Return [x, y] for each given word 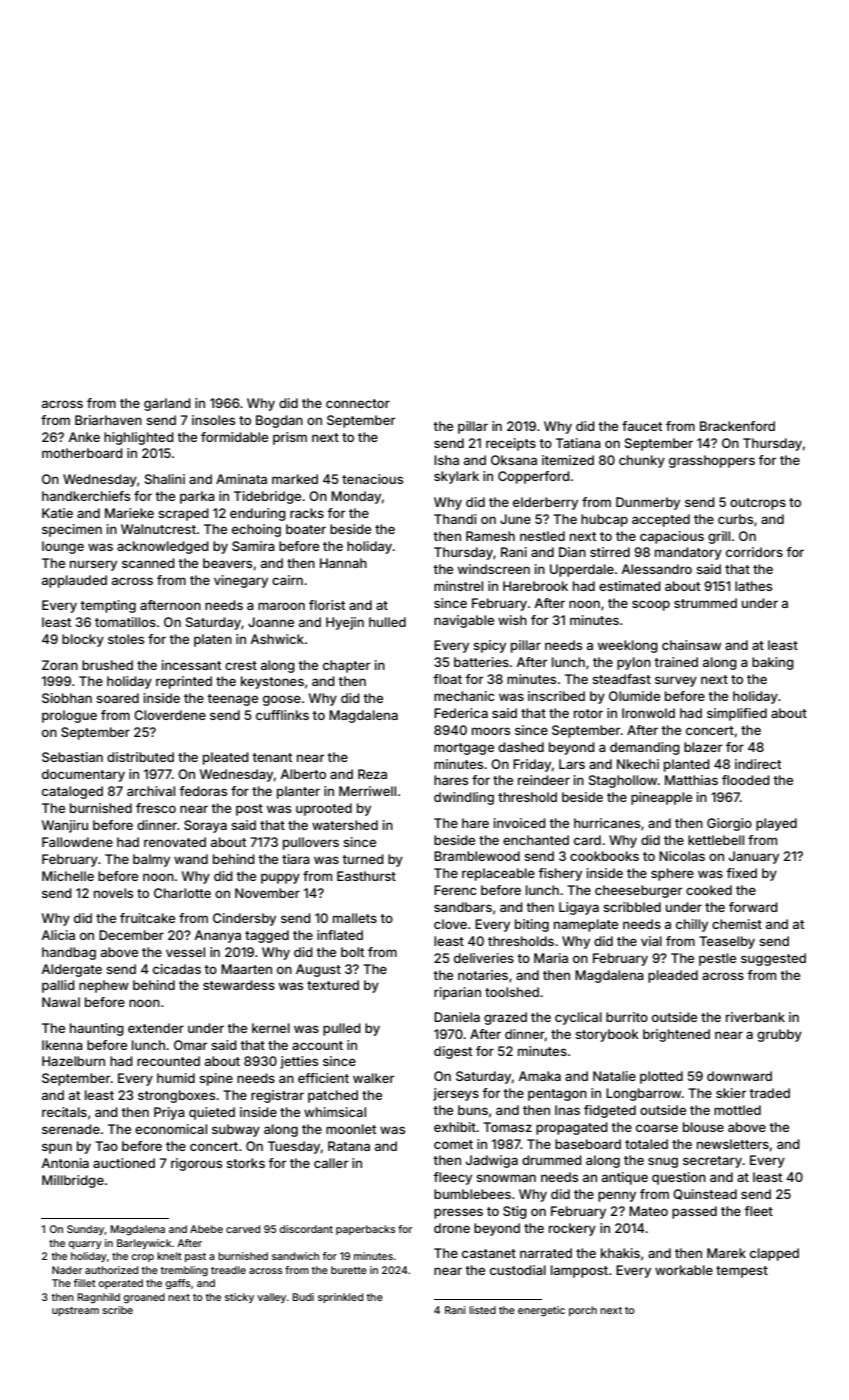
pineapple [661, 798]
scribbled [632, 907]
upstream [75, 1311]
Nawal [61, 1002]
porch [583, 1311]
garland [167, 404]
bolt [352, 952]
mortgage [464, 749]
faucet [642, 426]
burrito [627, 1017]
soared [117, 698]
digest [453, 1052]
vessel [185, 952]
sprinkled [340, 1298]
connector [358, 403]
